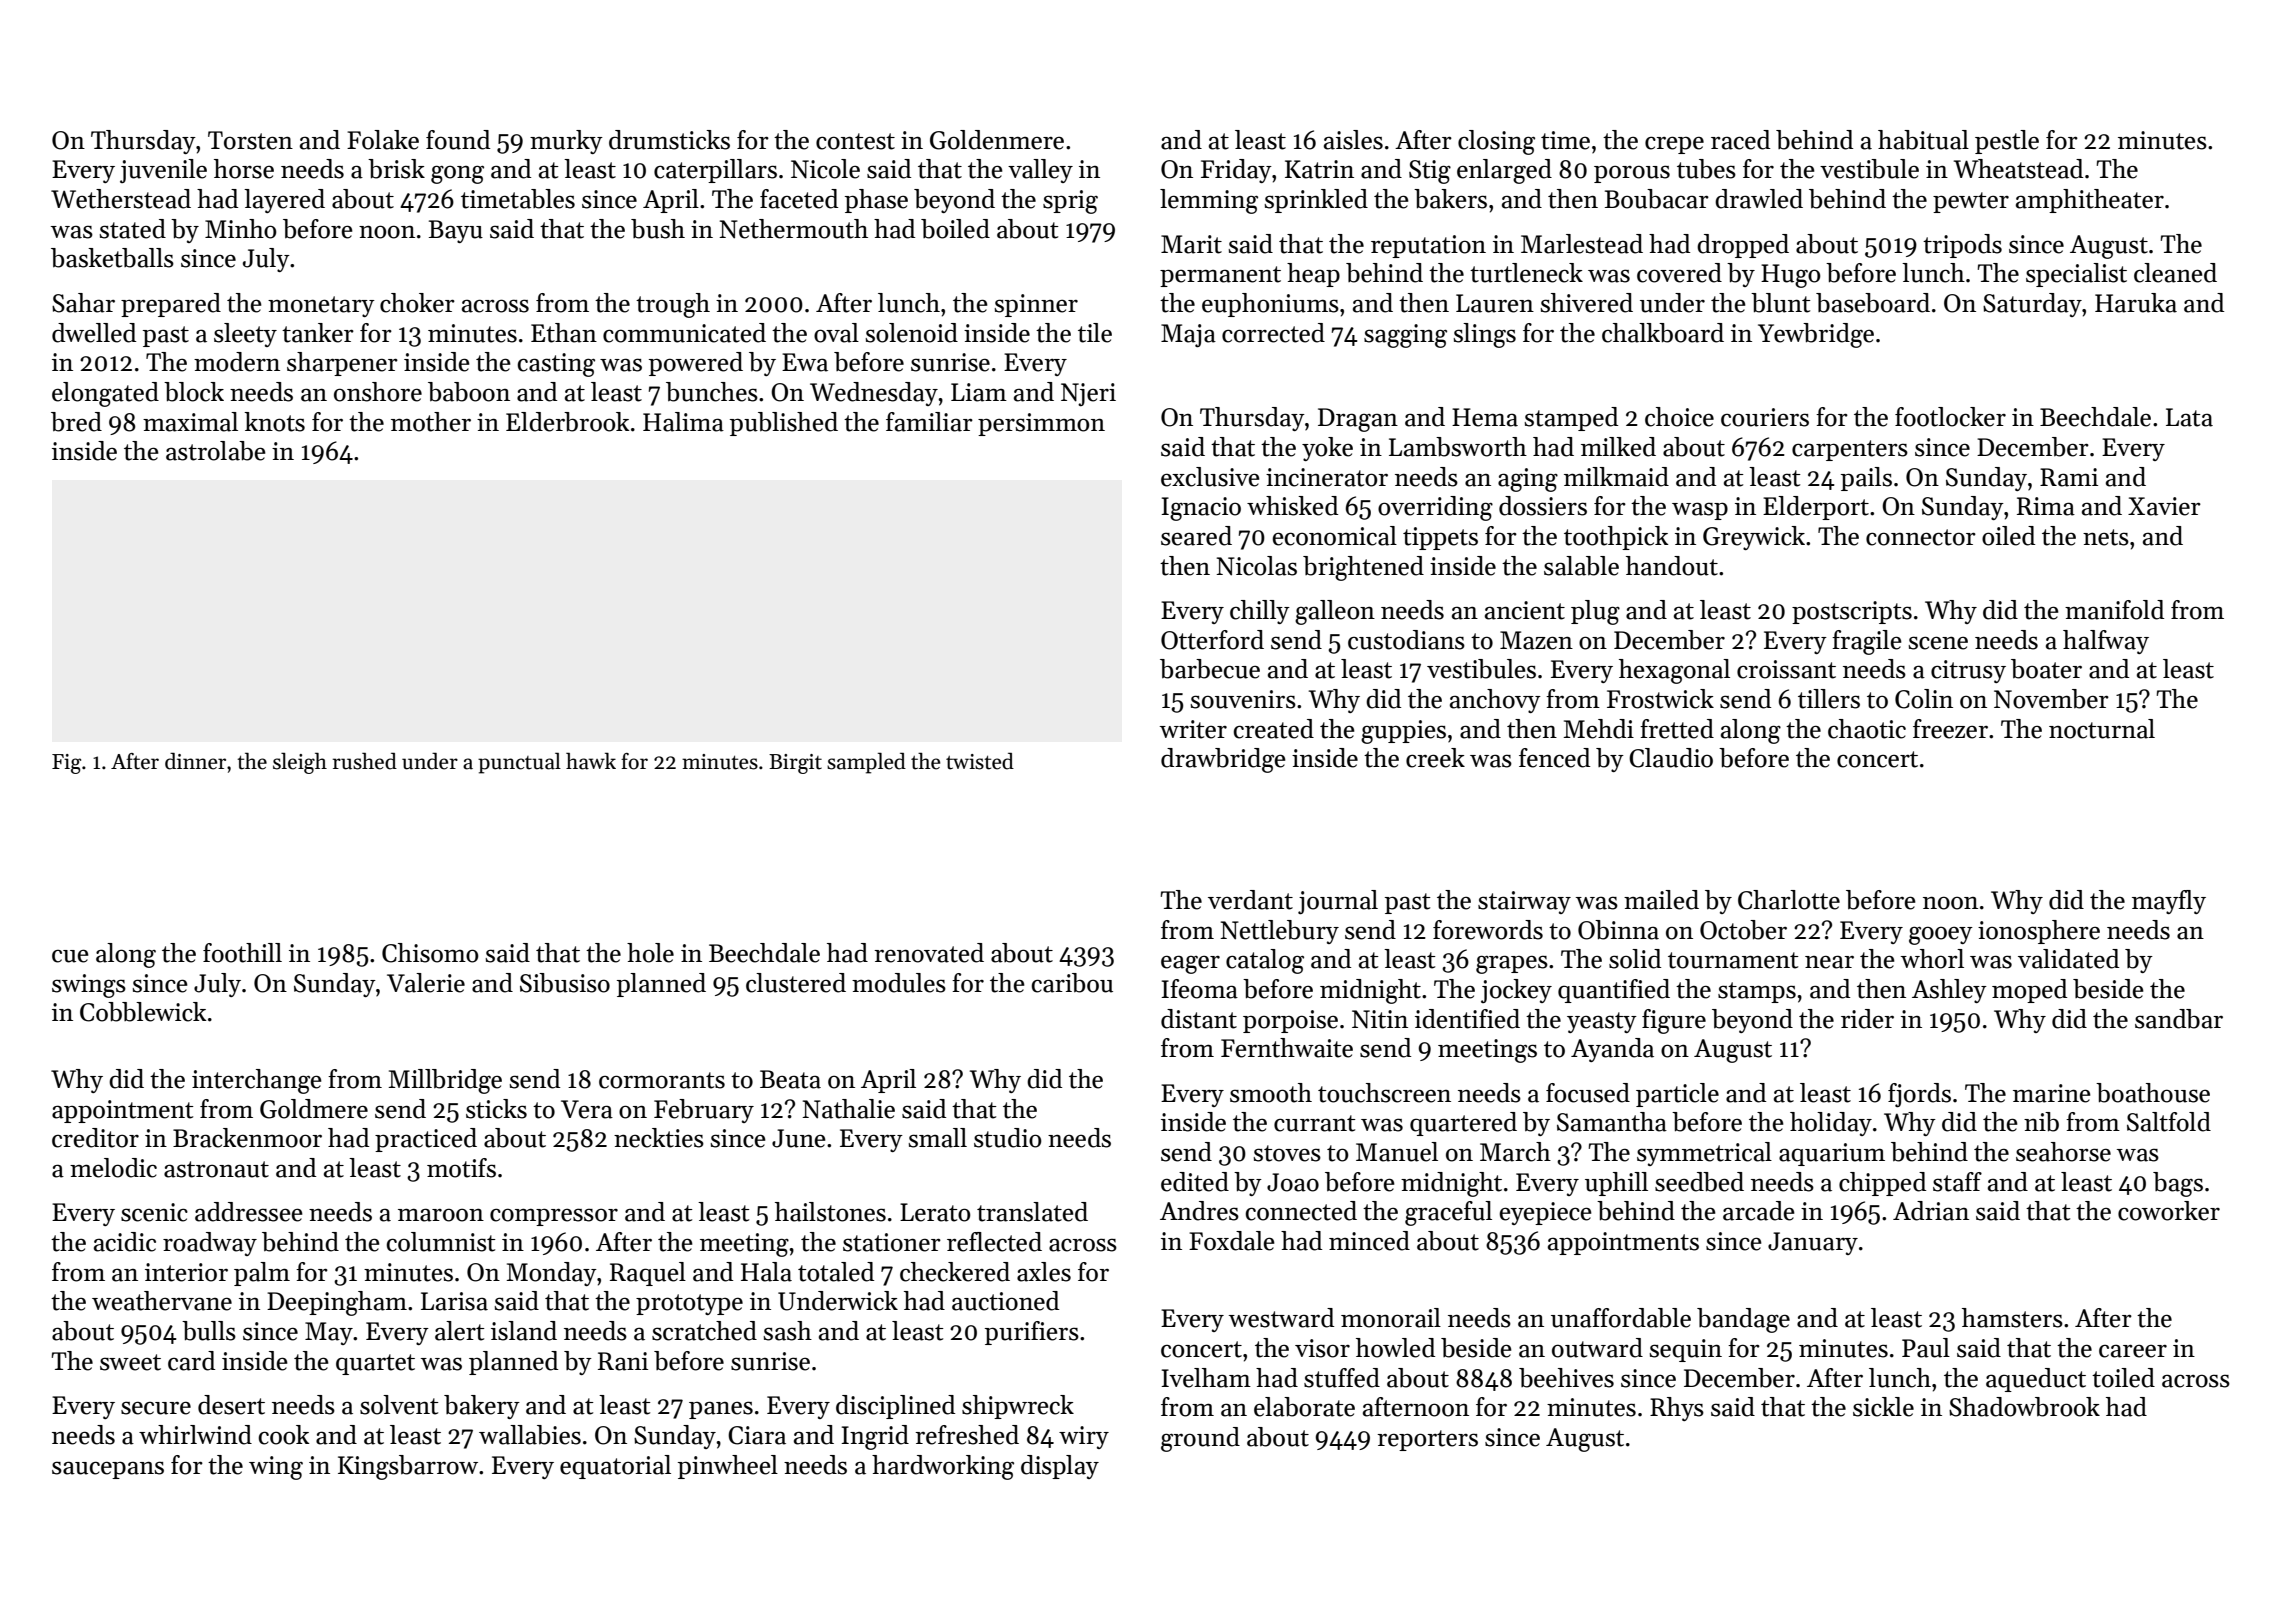 This document has width=2282, height=1614. What do you see at coordinates (431, 422) in the document?
I see `mother` at bounding box center [431, 422].
